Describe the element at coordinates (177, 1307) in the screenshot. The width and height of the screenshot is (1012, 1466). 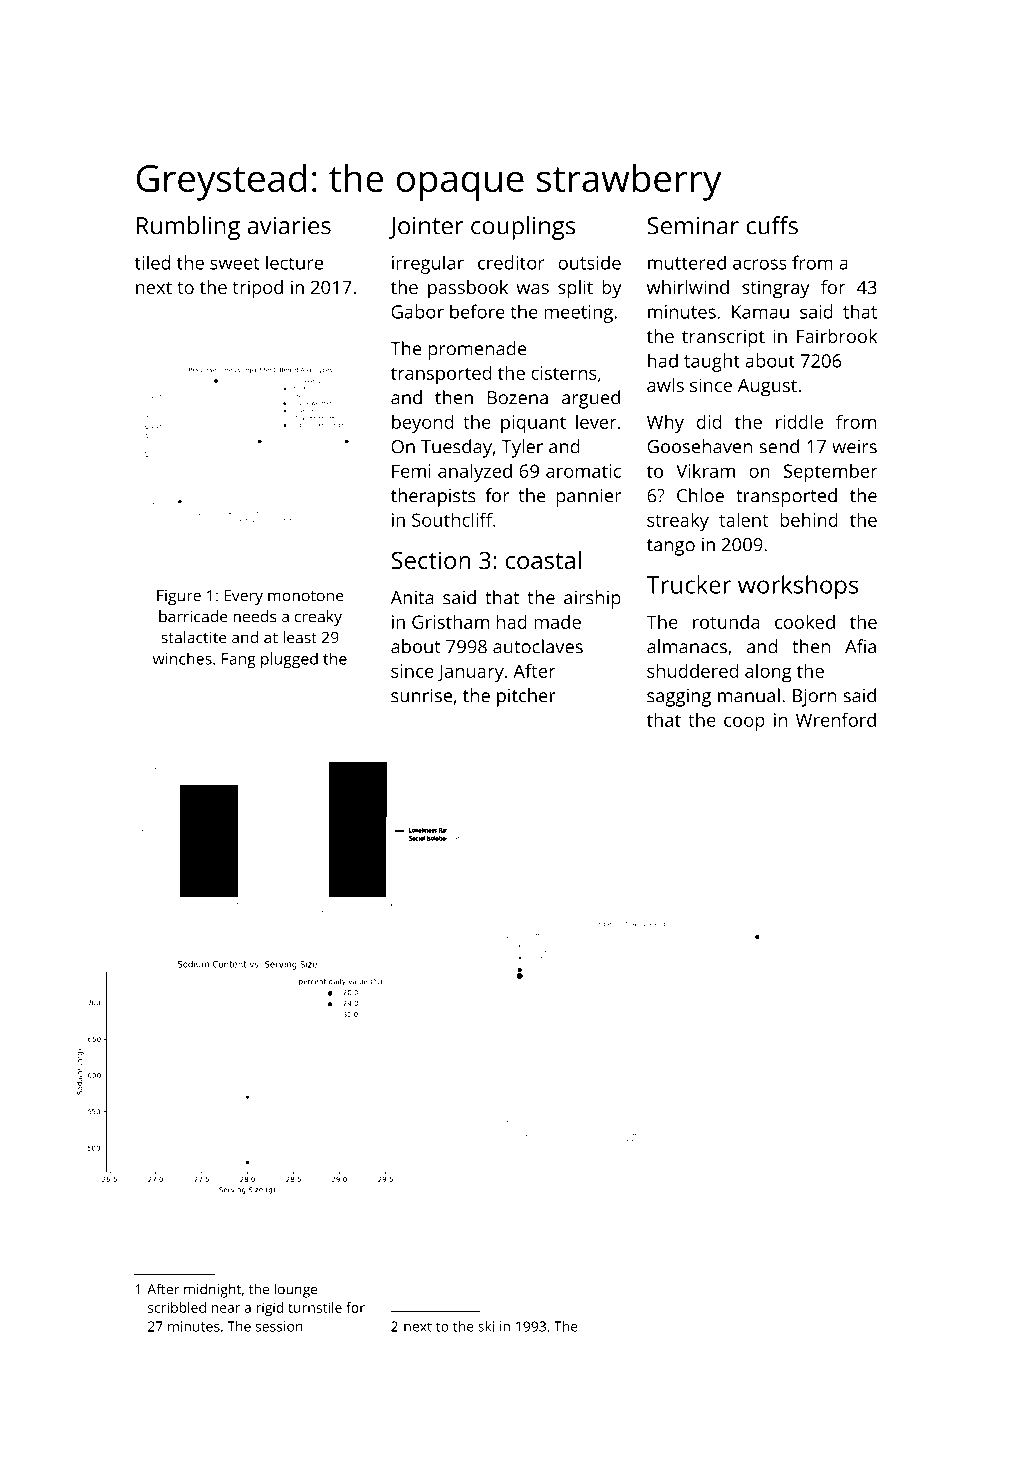
I see `scribbled` at that location.
